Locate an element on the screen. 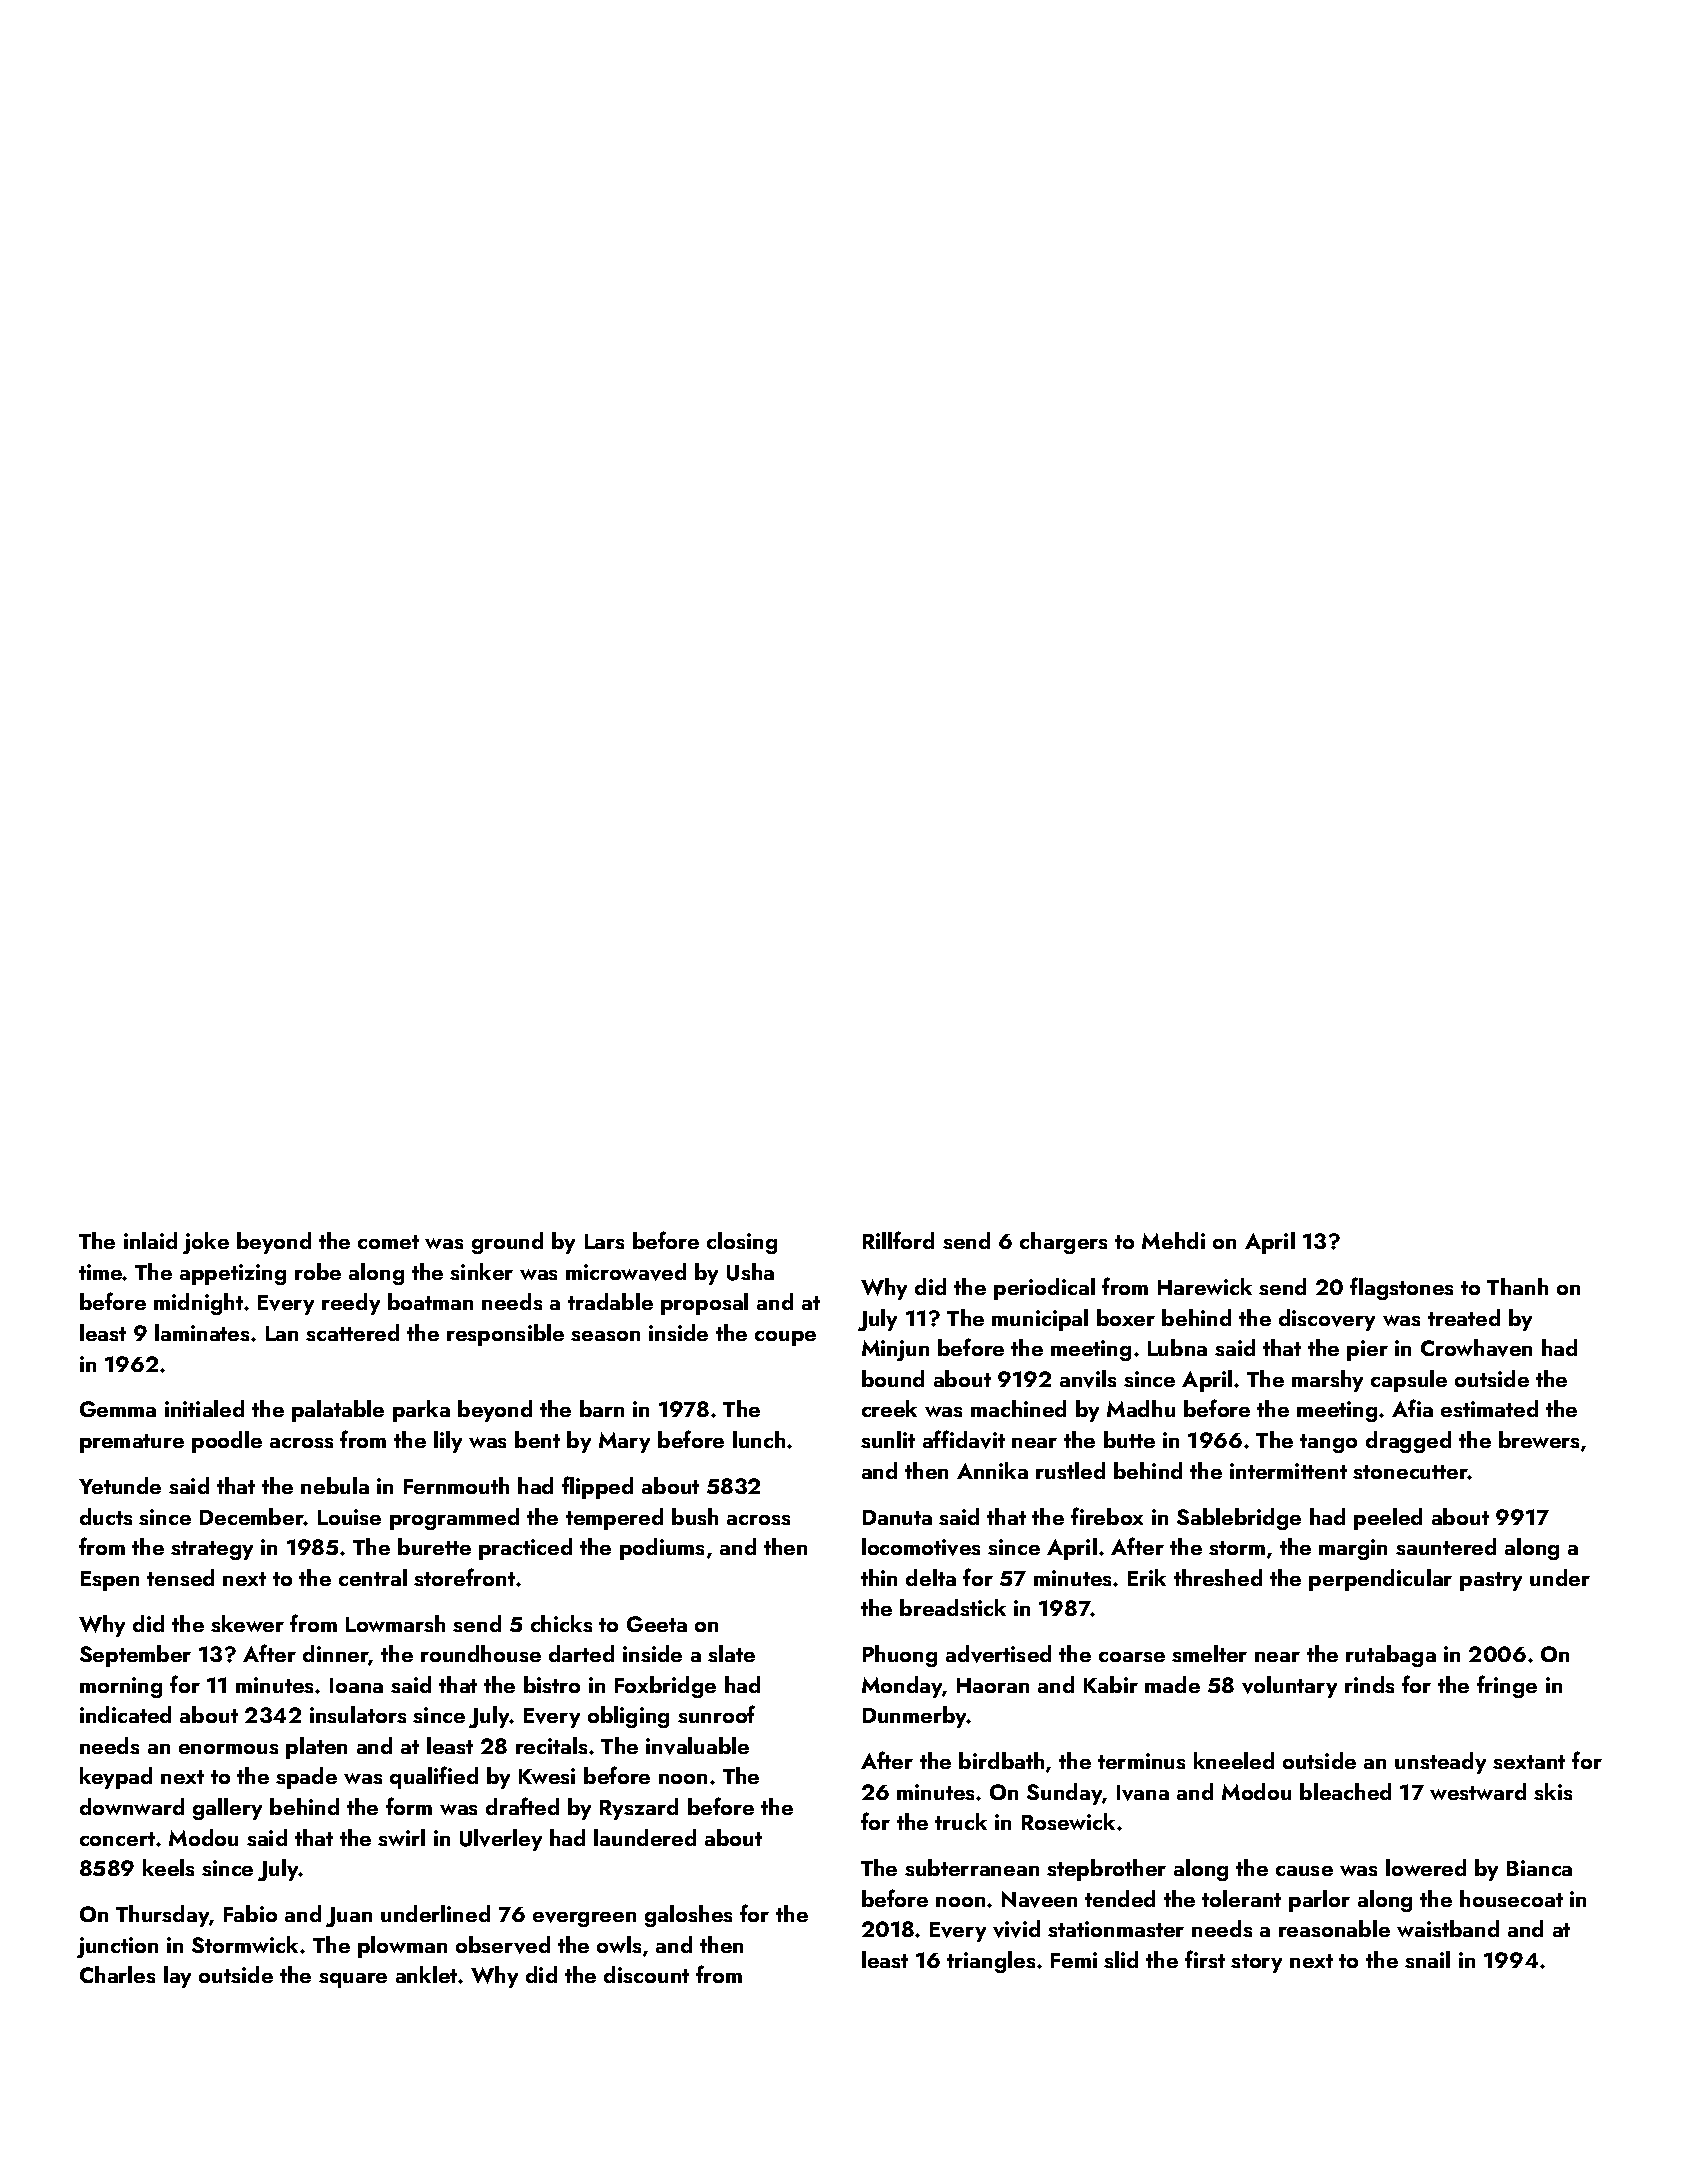 The height and width of the screenshot is (2178, 1683). Haoran is located at coordinates (993, 1685).
